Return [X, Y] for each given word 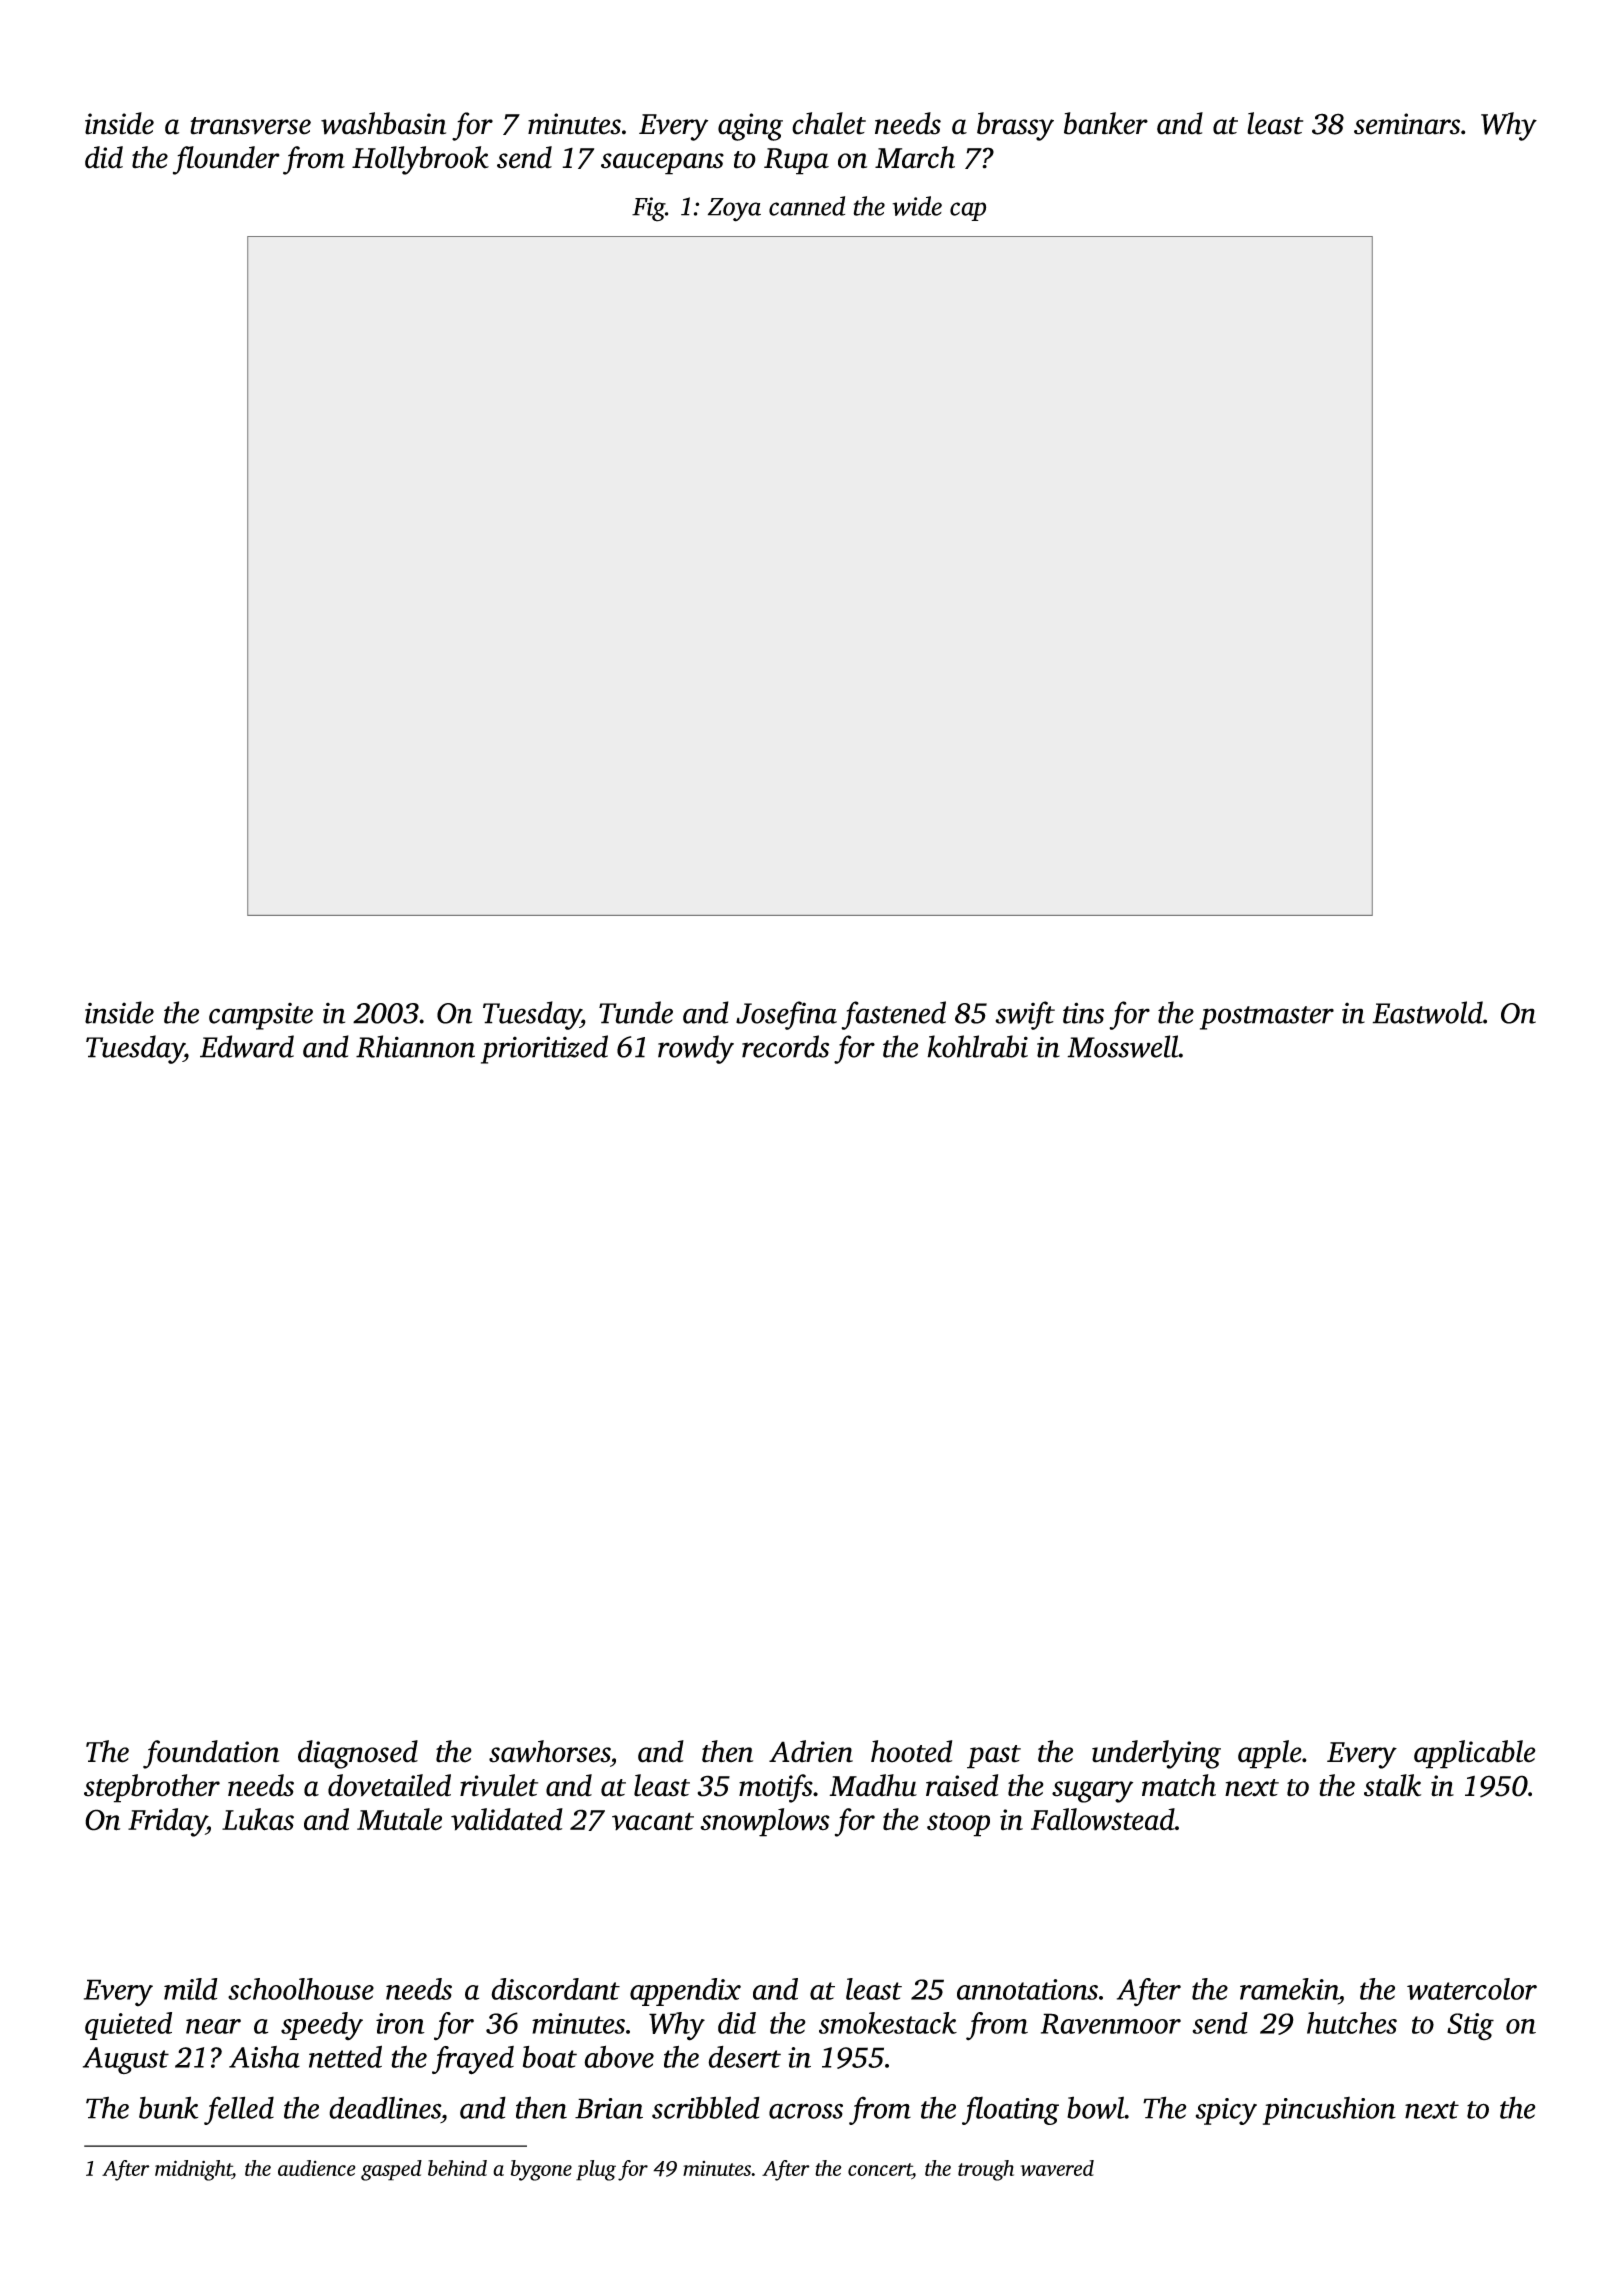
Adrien [811, 1751]
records [785, 1046]
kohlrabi [977, 1046]
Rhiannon [415, 1046]
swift [1025, 1015]
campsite [261, 1016]
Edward [247, 1046]
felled [239, 2110]
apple [1270, 1754]
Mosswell [1123, 1046]
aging [750, 127]
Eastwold [1427, 1012]
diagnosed [358, 1754]
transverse [250, 126]
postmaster [1267, 1018]
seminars [1407, 124]
